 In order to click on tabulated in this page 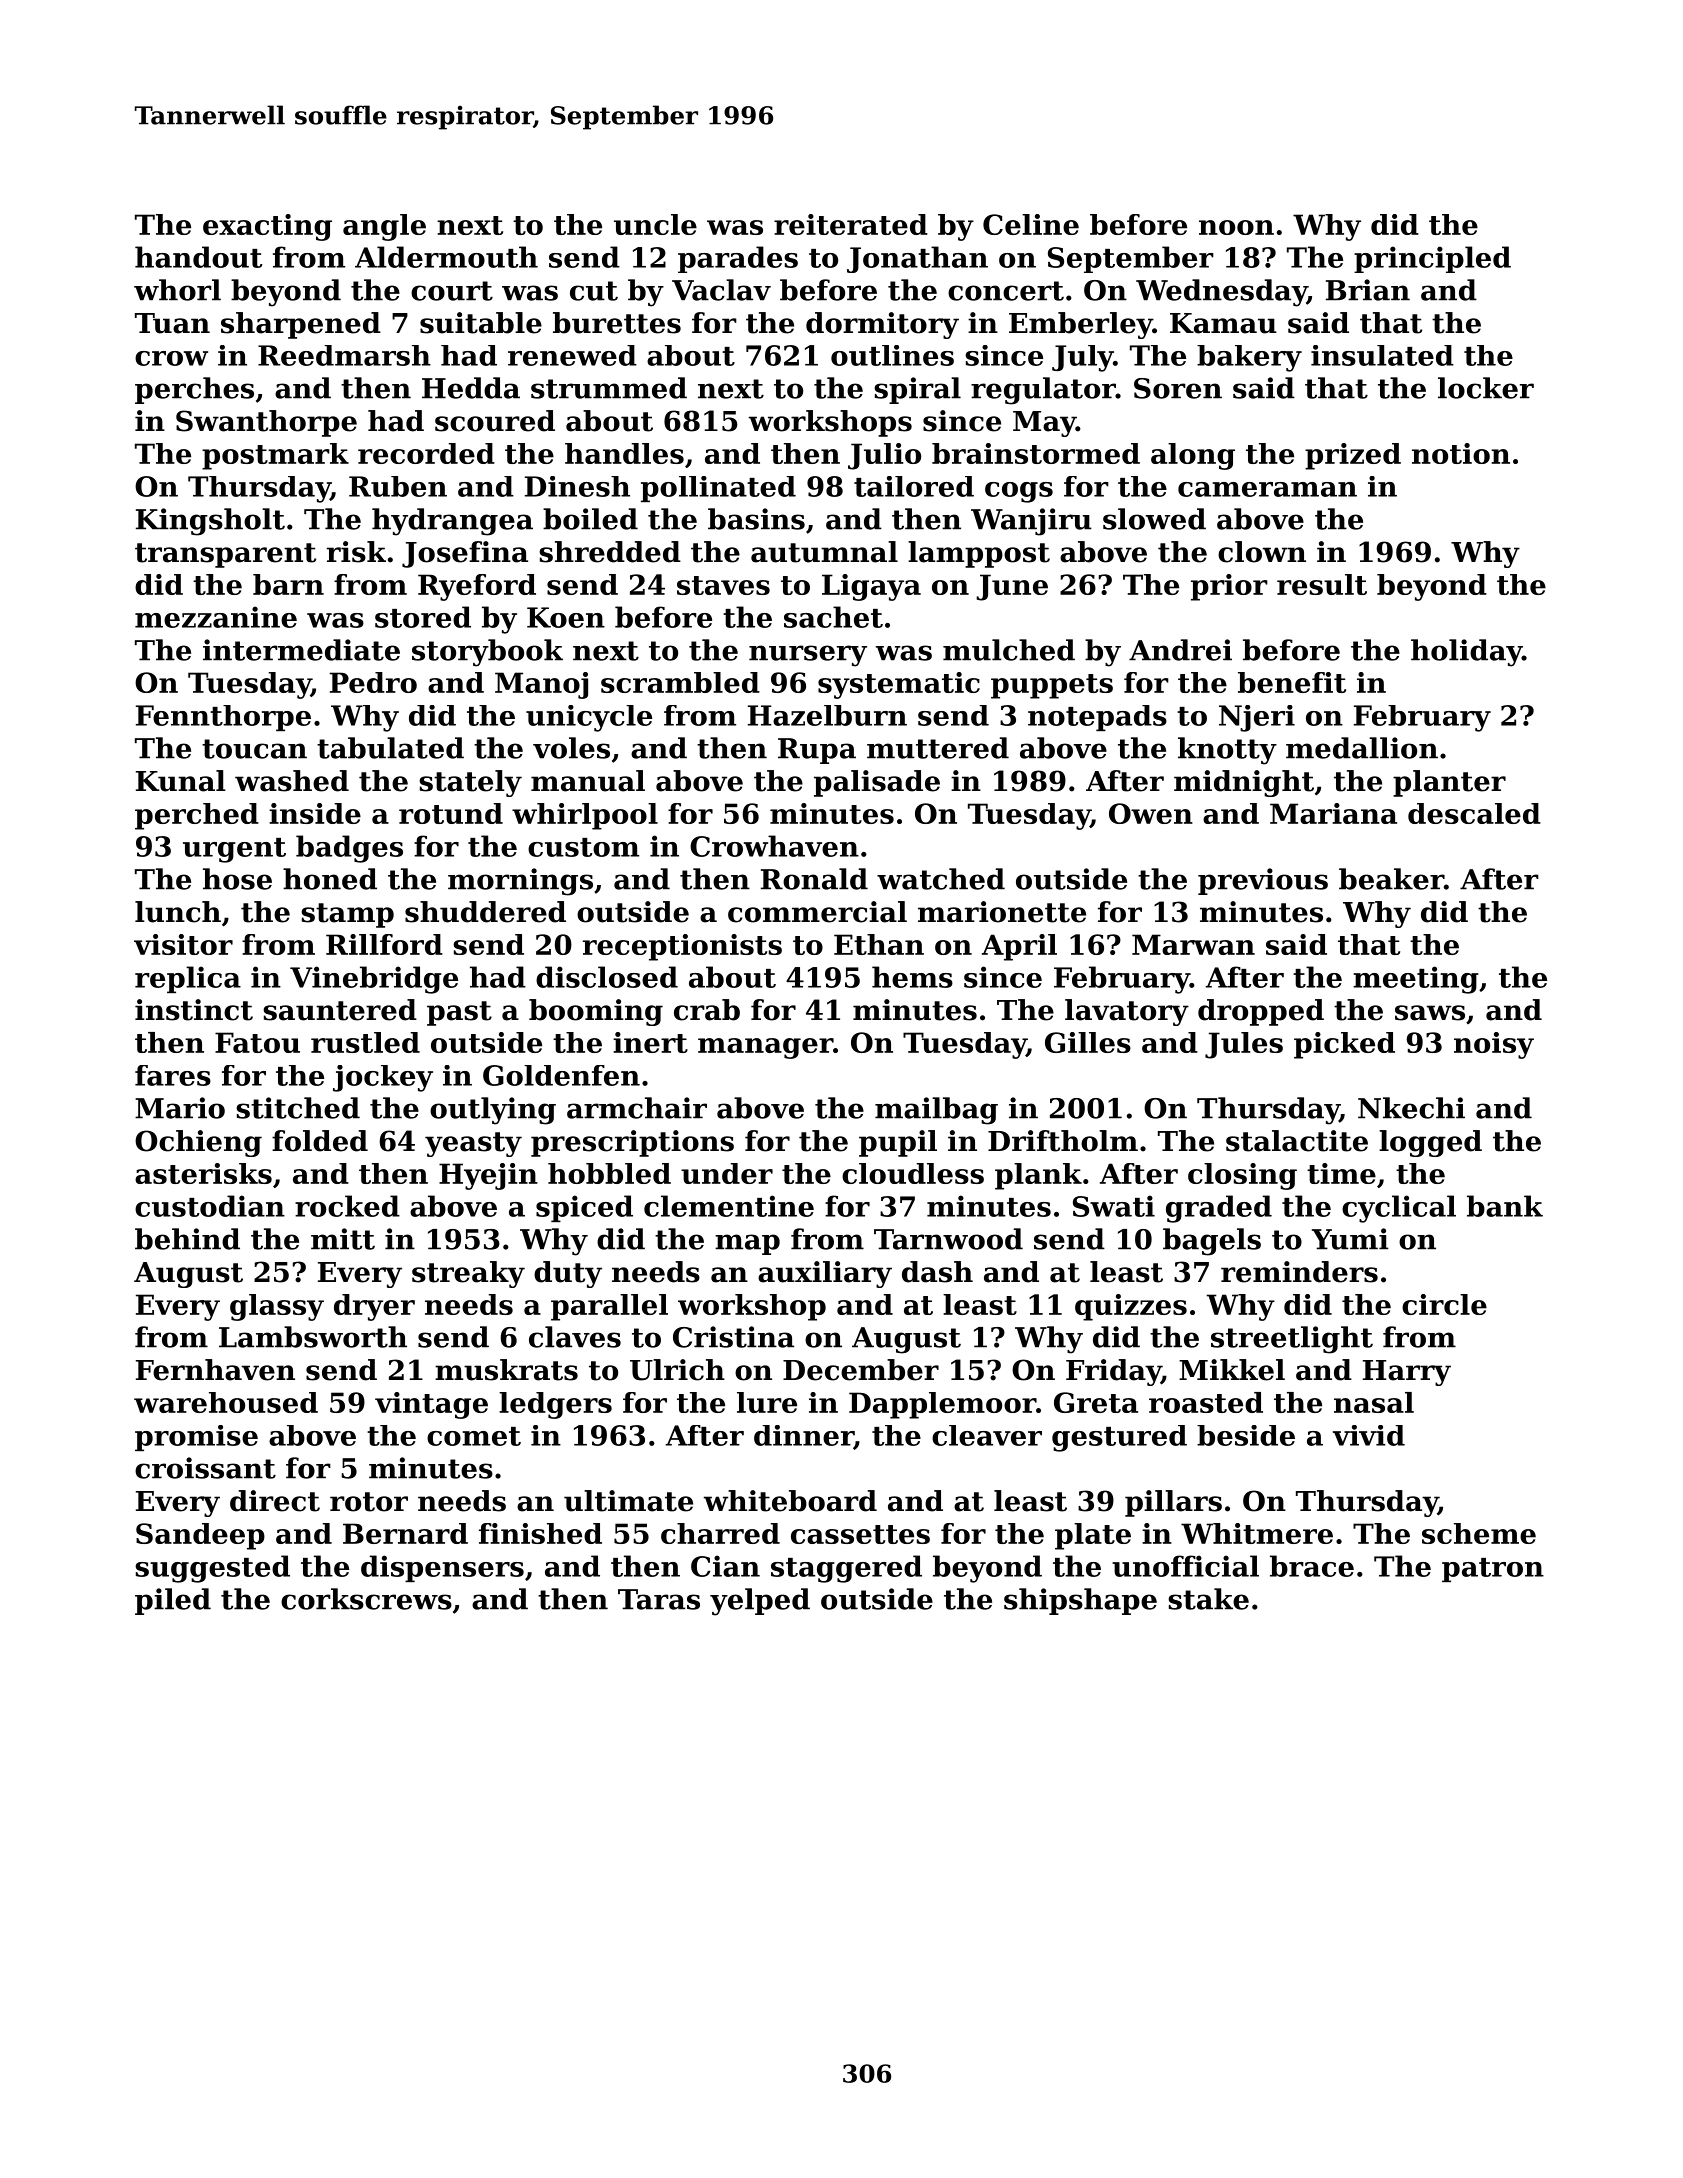, I will do `click(390, 748)`.
